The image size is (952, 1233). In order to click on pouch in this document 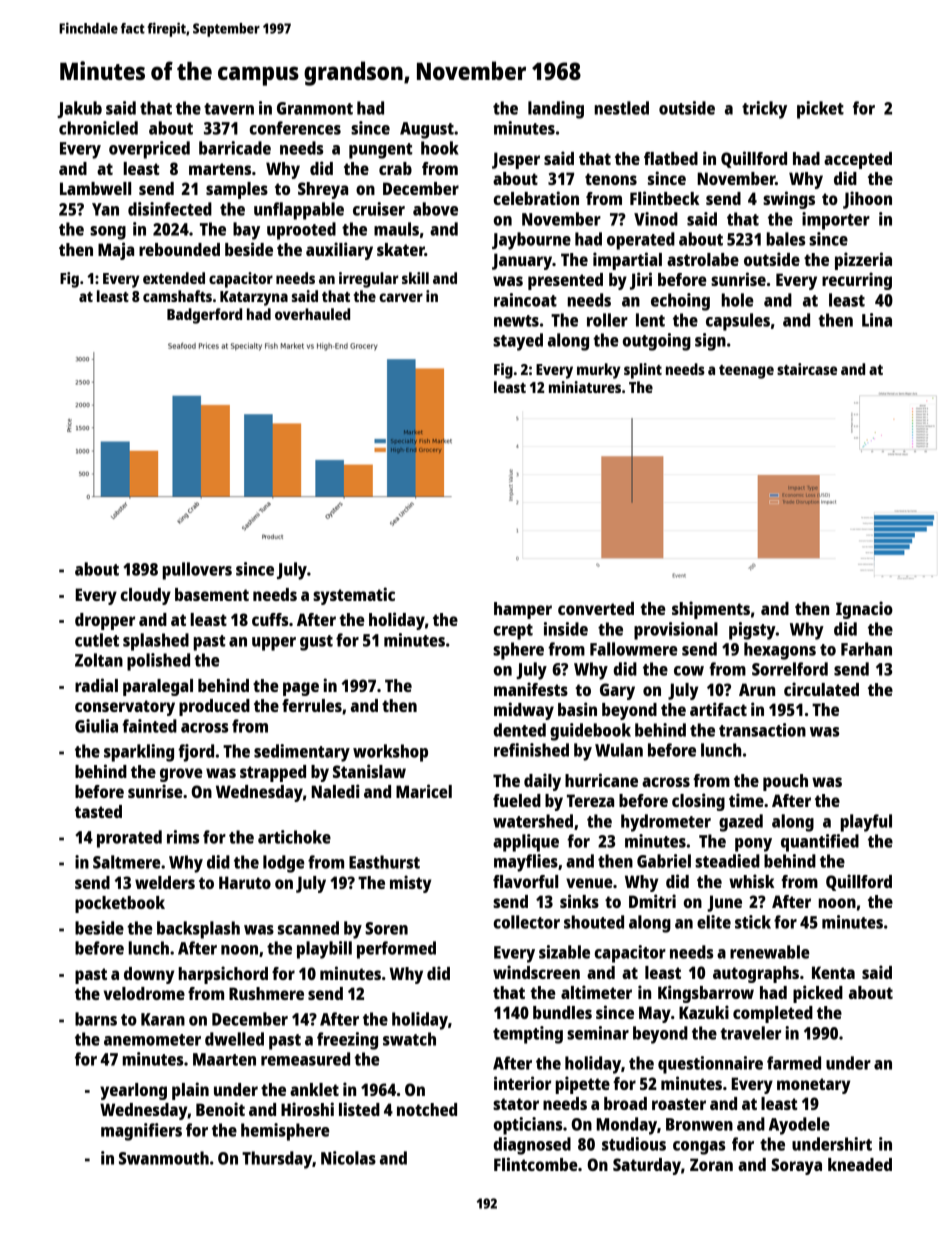, I will do `click(785, 782)`.
